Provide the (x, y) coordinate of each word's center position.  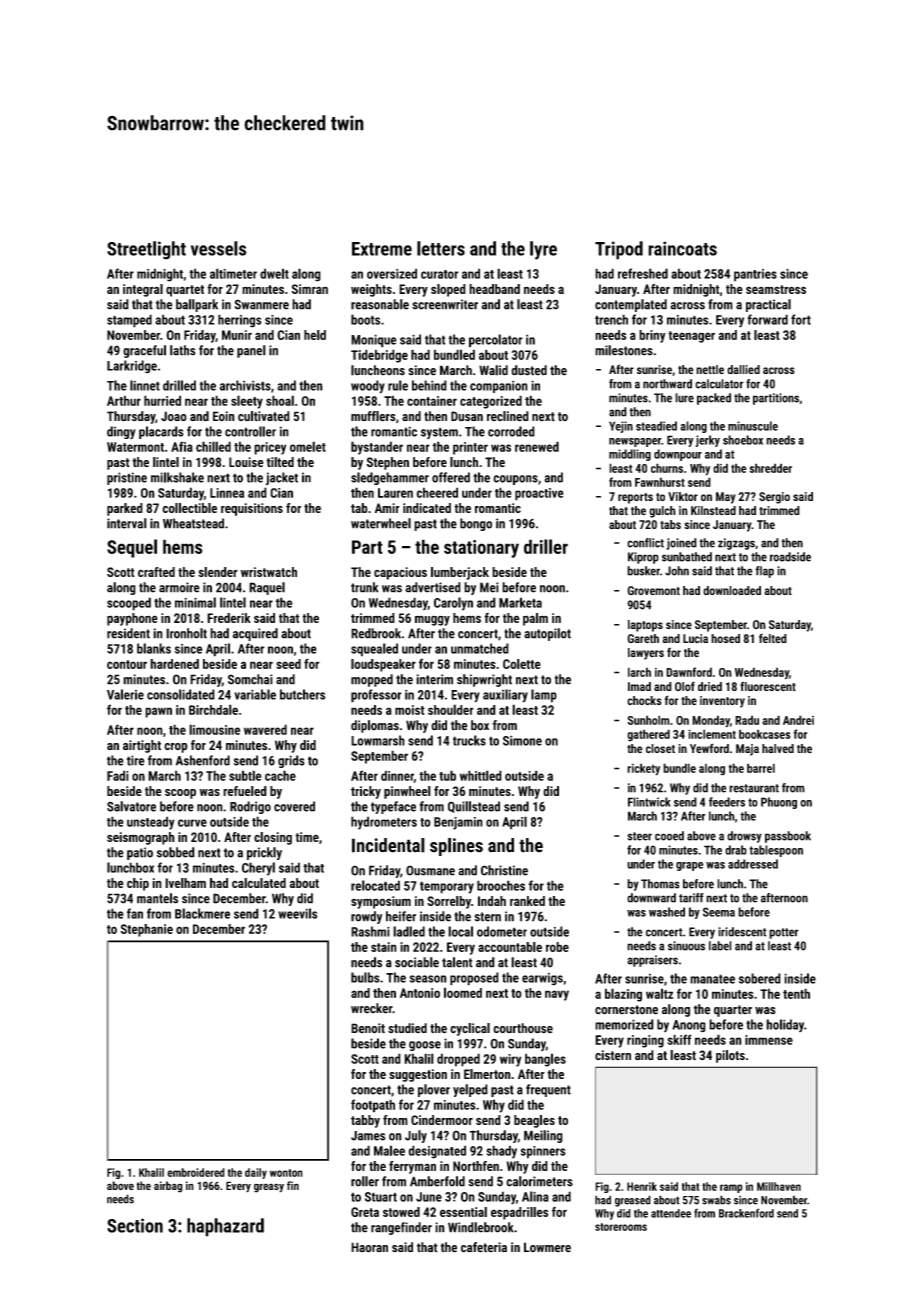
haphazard (225, 1227)
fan (135, 913)
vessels (218, 248)
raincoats (682, 248)
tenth (796, 993)
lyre (543, 250)
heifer (401, 916)
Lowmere (547, 1247)
